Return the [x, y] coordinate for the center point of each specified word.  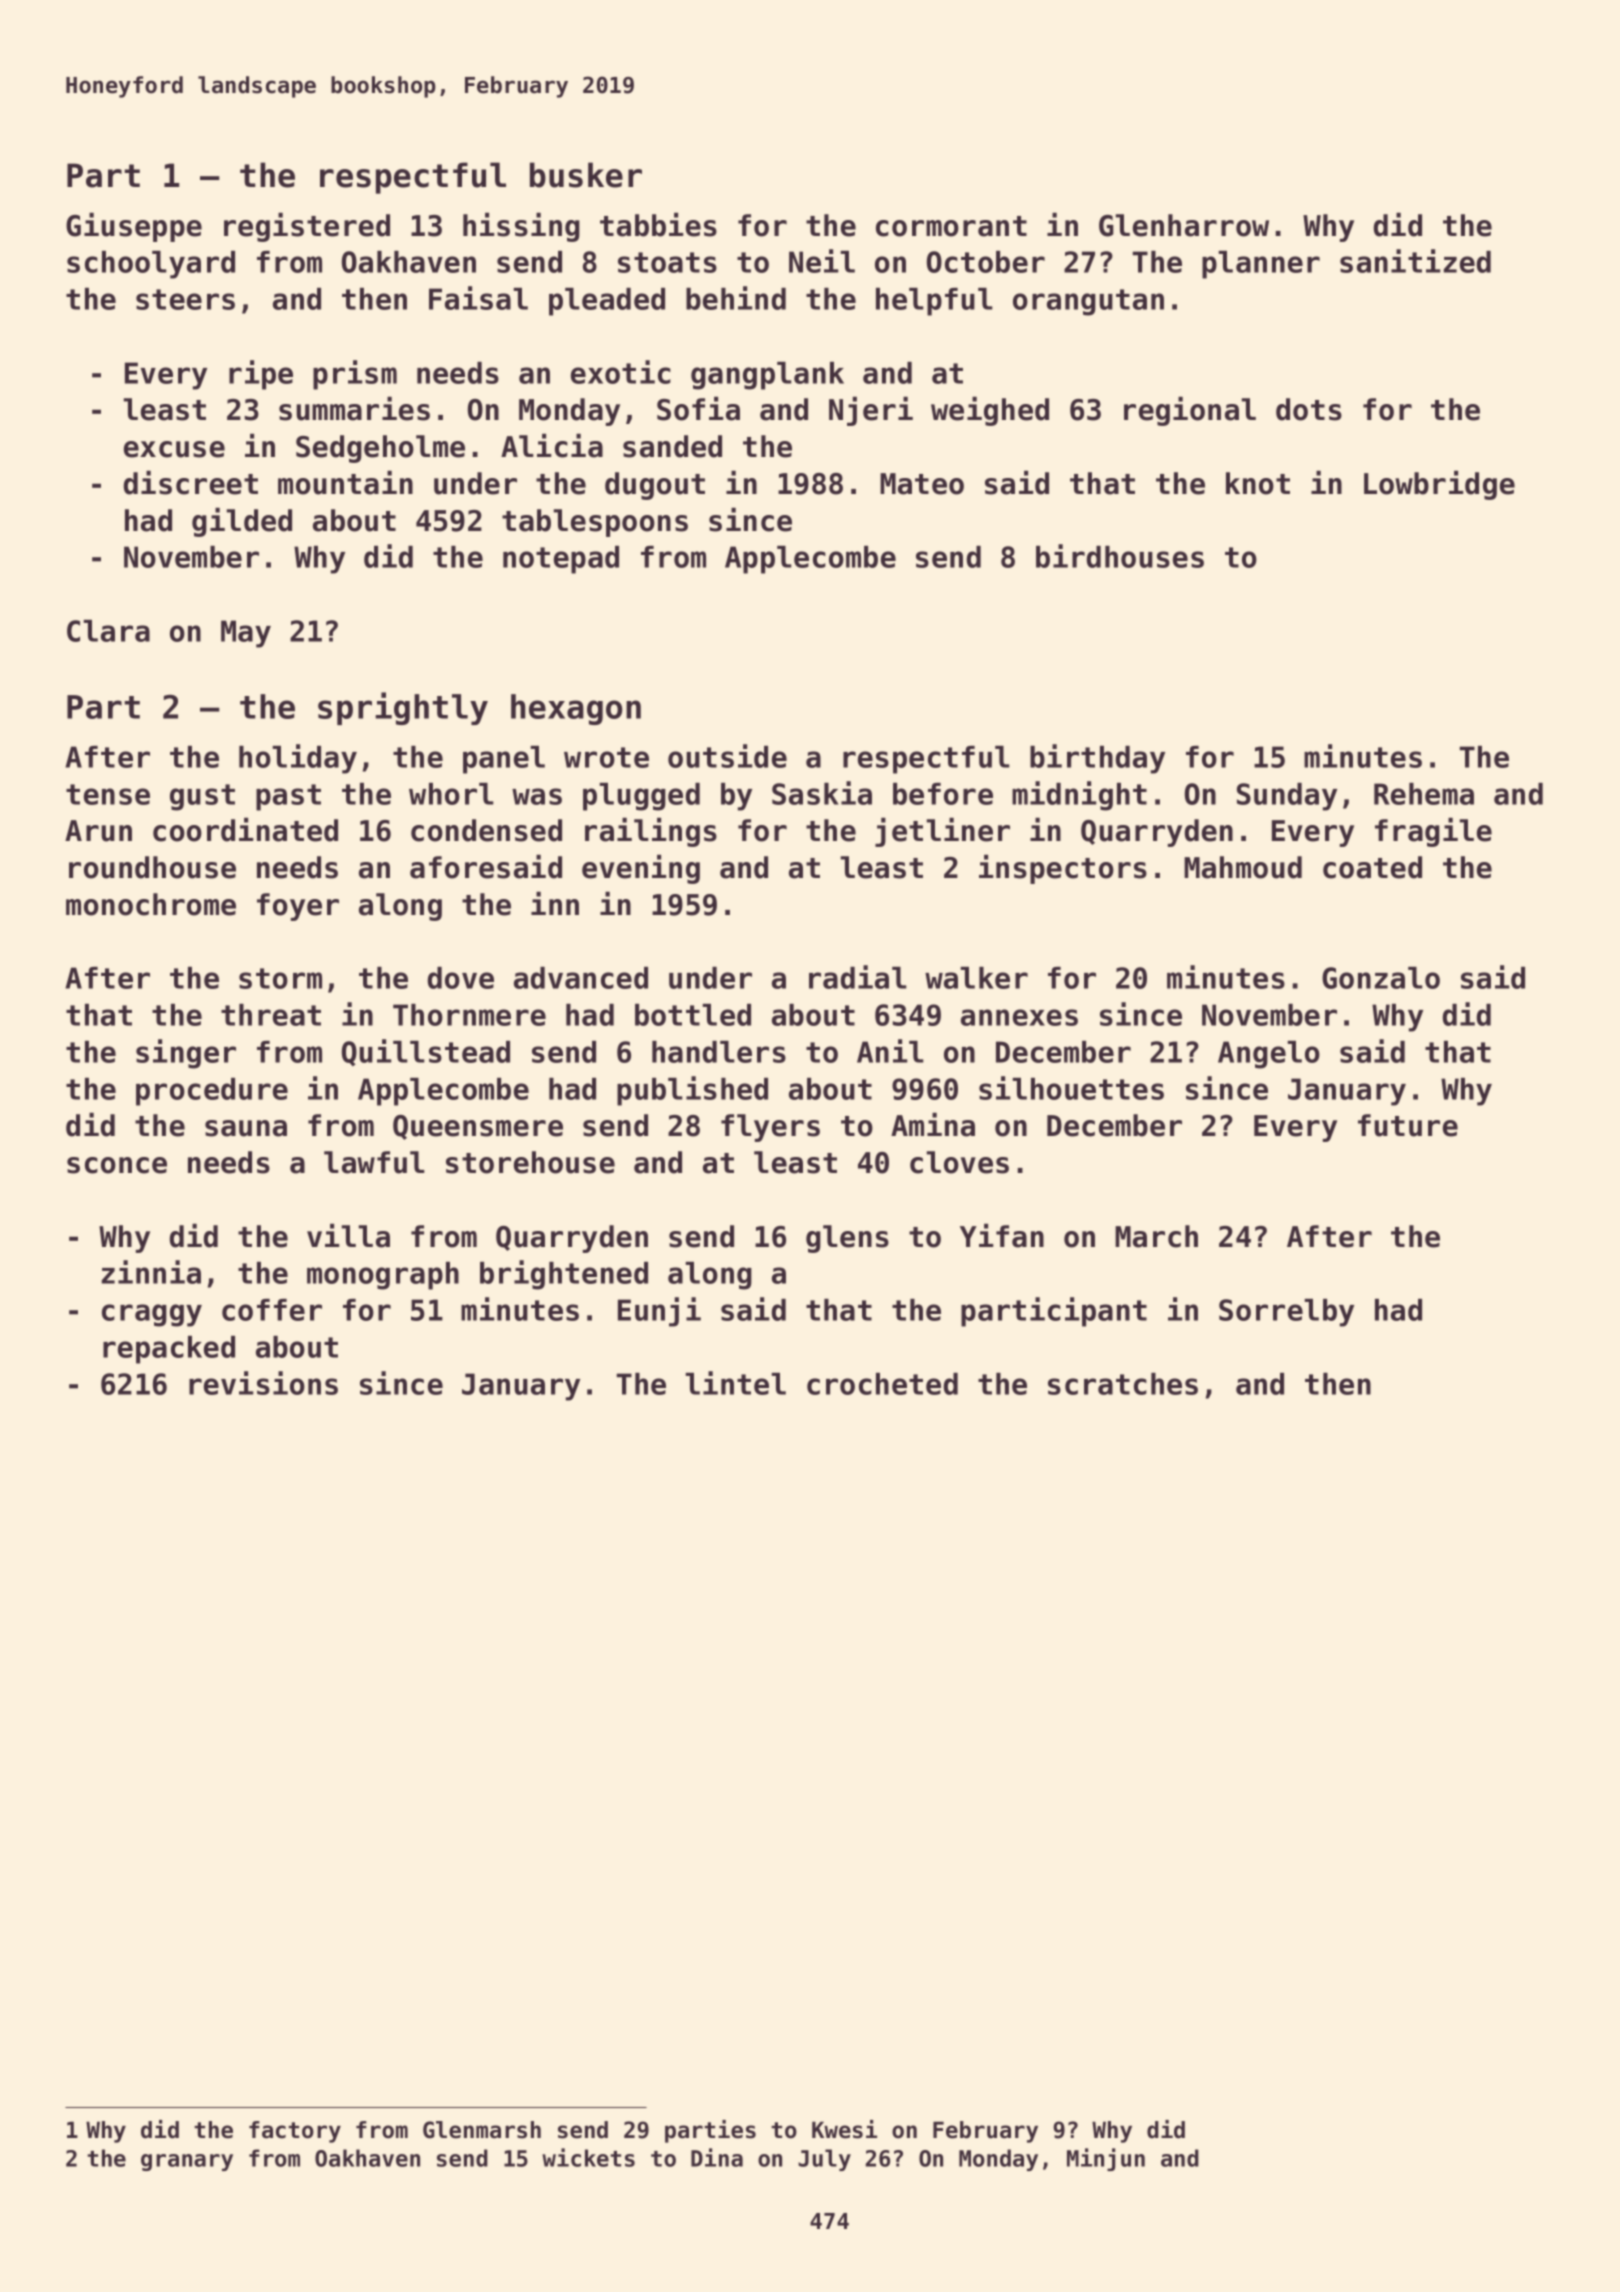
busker [586, 175]
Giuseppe [134, 227]
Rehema [1424, 794]
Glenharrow [1184, 225]
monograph [383, 1276]
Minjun [1106, 2159]
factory [295, 2132]
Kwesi [844, 2129]
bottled [693, 1015]
